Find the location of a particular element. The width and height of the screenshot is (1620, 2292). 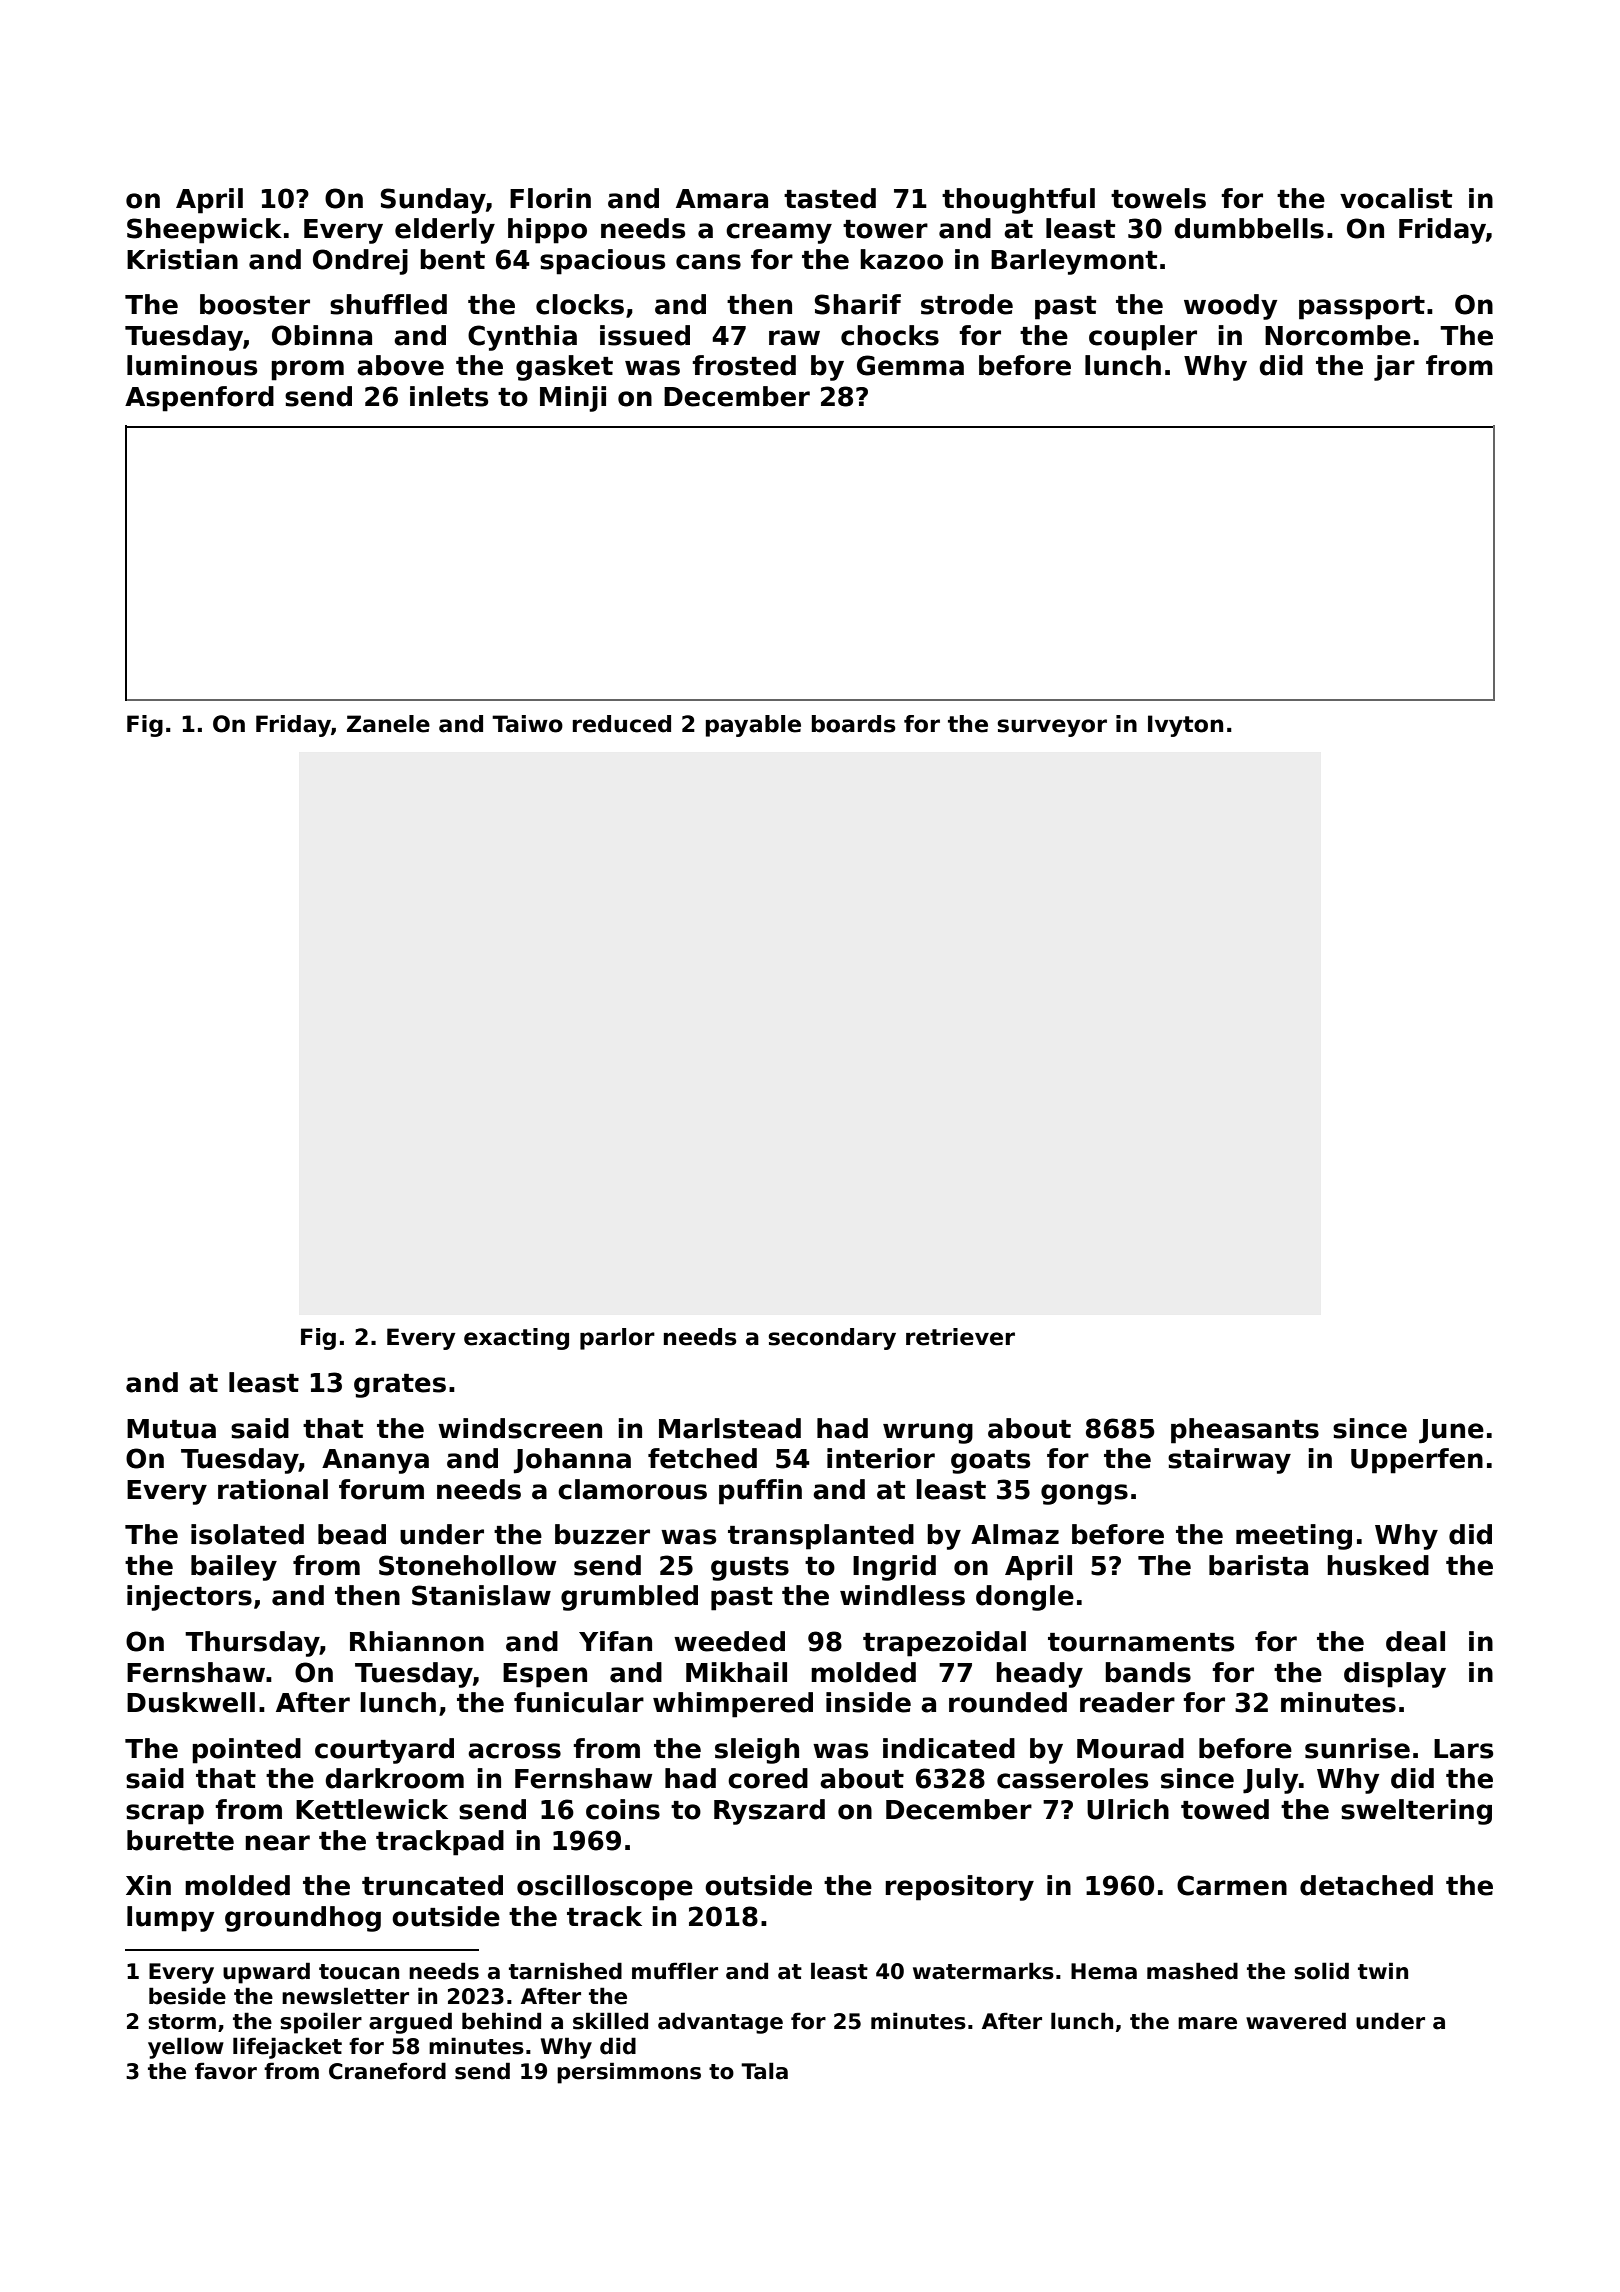

vocalist is located at coordinates (1396, 198).
